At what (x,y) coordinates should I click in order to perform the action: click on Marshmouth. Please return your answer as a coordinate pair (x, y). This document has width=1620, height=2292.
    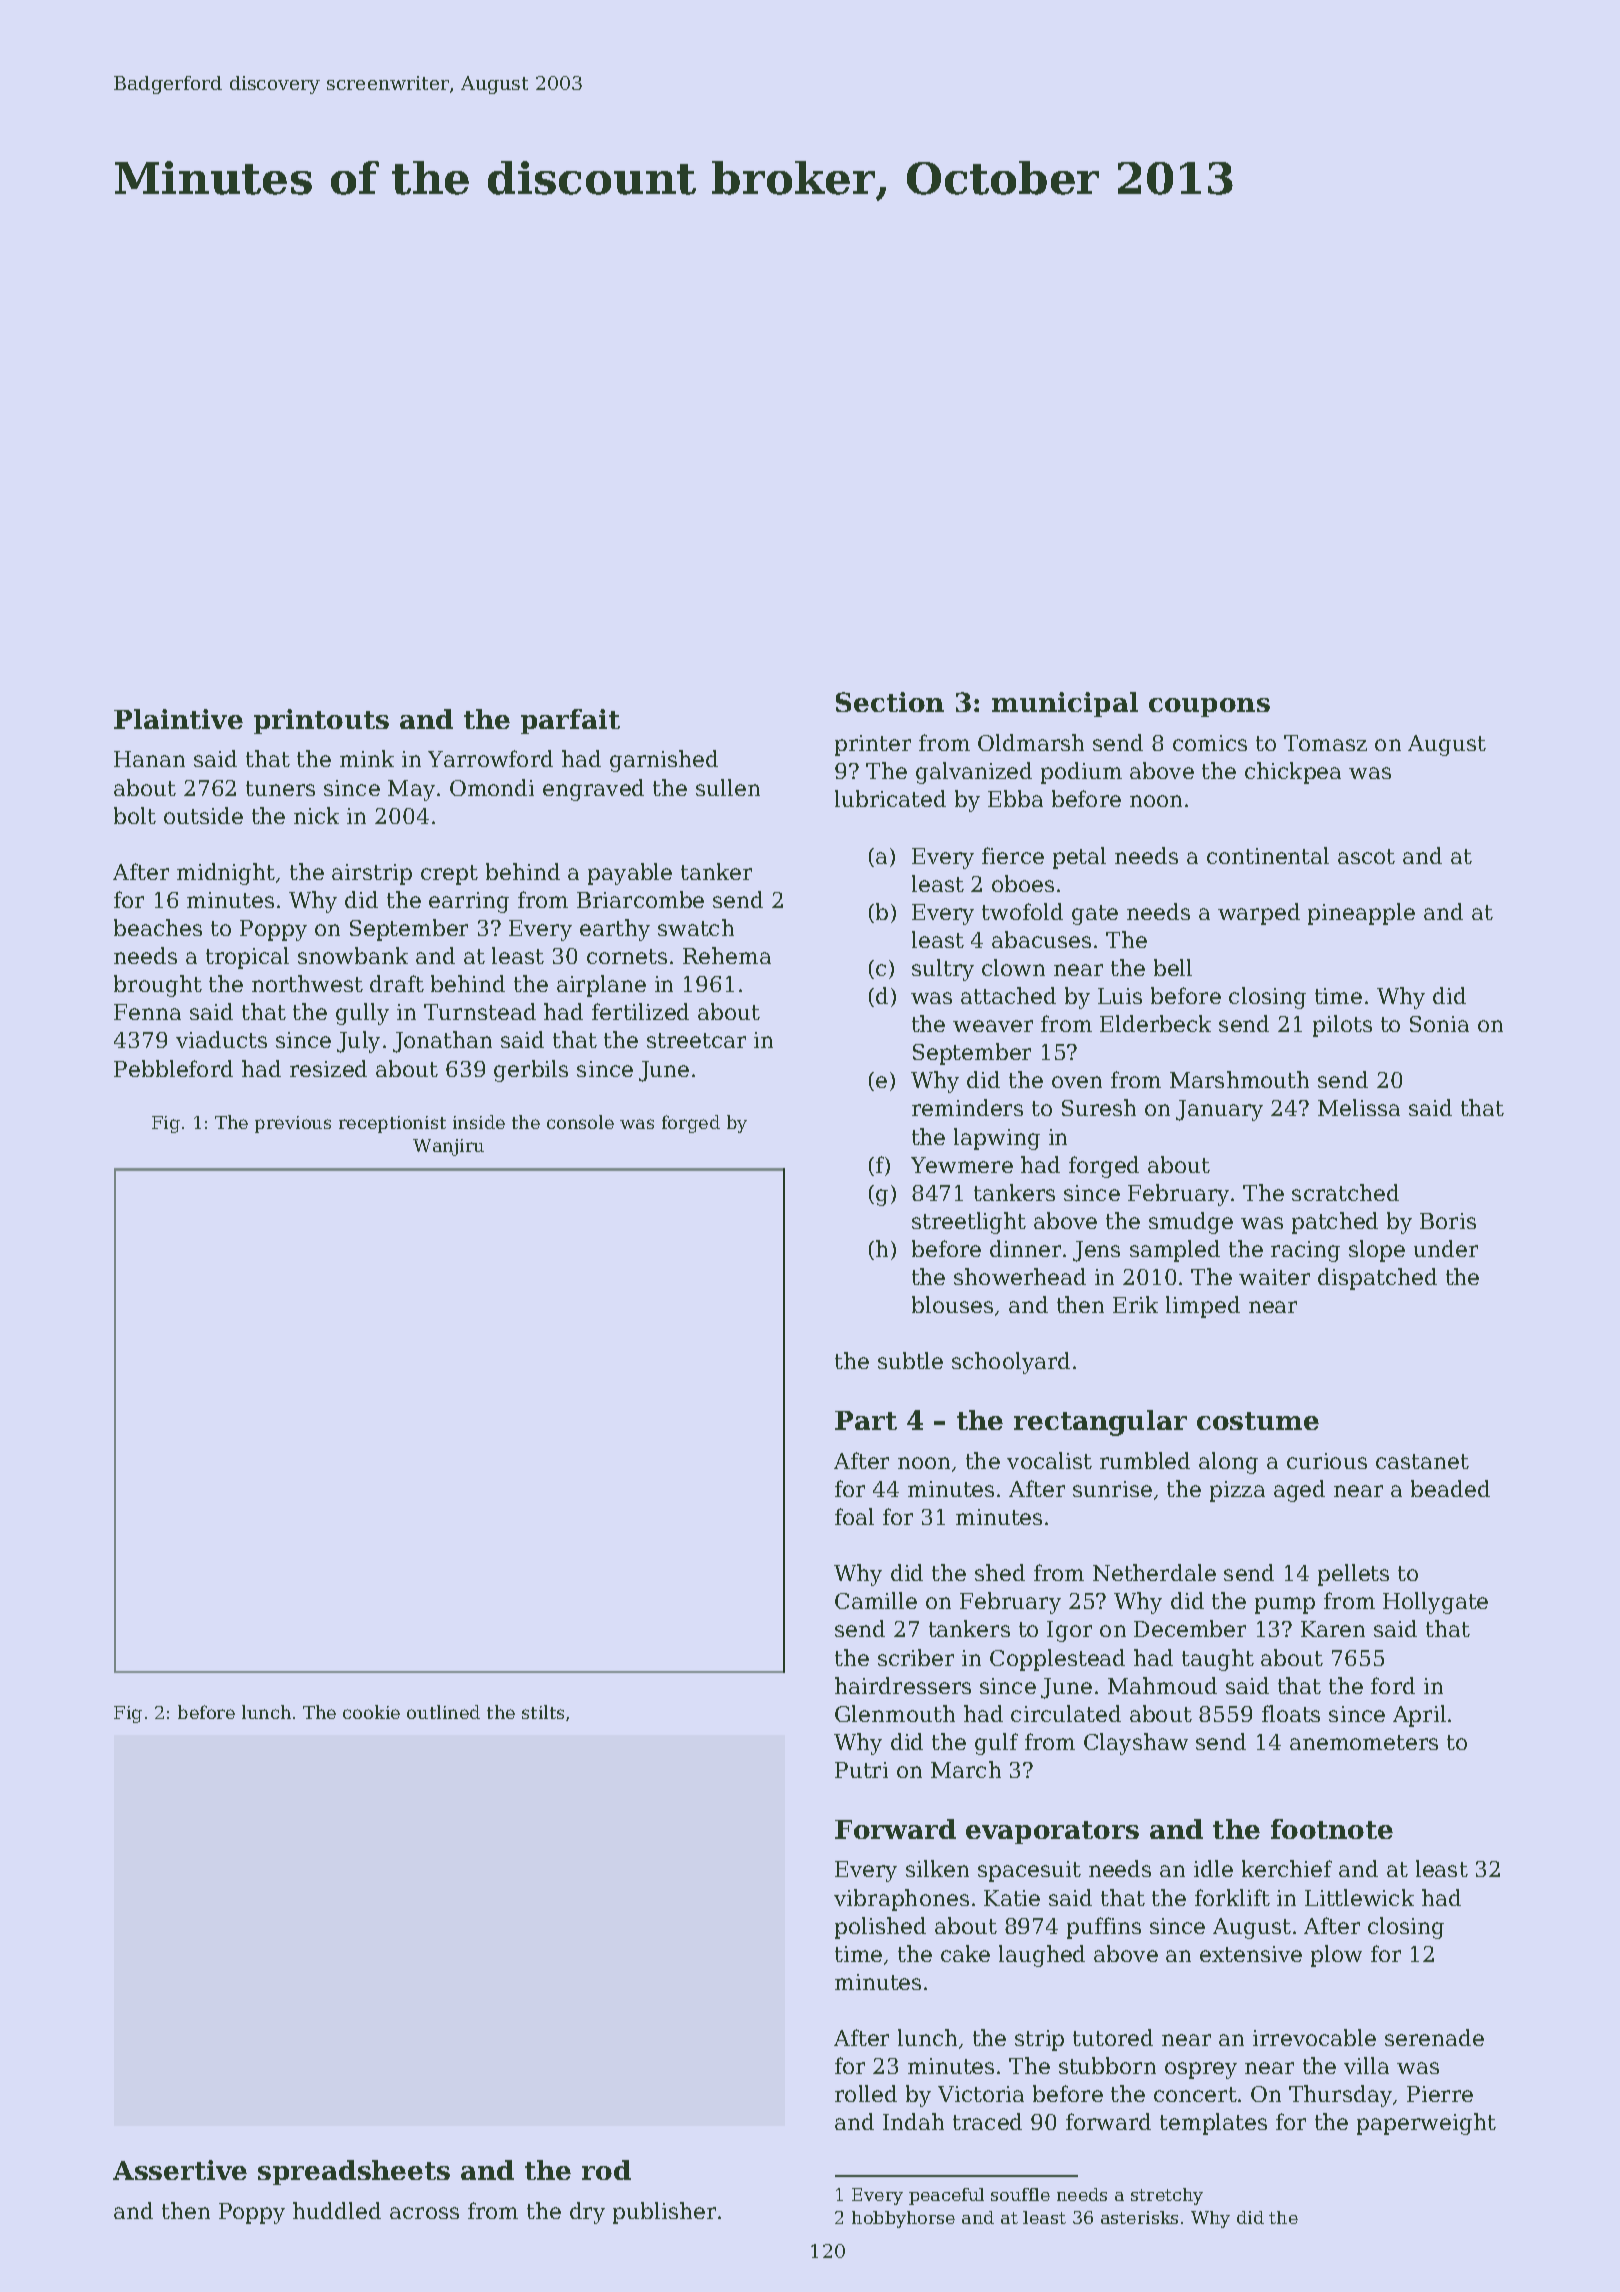
    Looking at the image, I should click on (1239, 1079).
